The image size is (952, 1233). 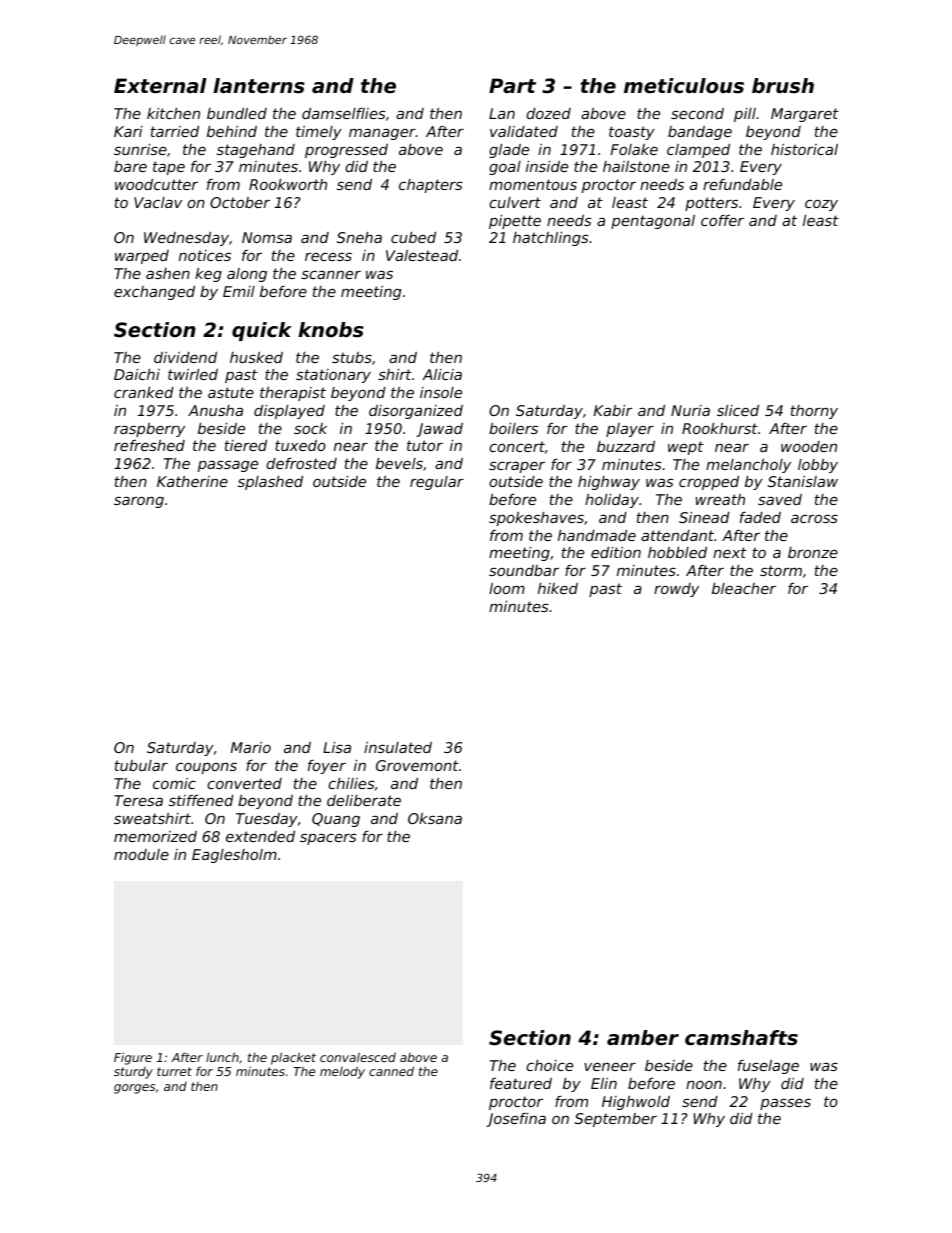 What do you see at coordinates (133, 1058) in the screenshot?
I see `Figure` at bounding box center [133, 1058].
